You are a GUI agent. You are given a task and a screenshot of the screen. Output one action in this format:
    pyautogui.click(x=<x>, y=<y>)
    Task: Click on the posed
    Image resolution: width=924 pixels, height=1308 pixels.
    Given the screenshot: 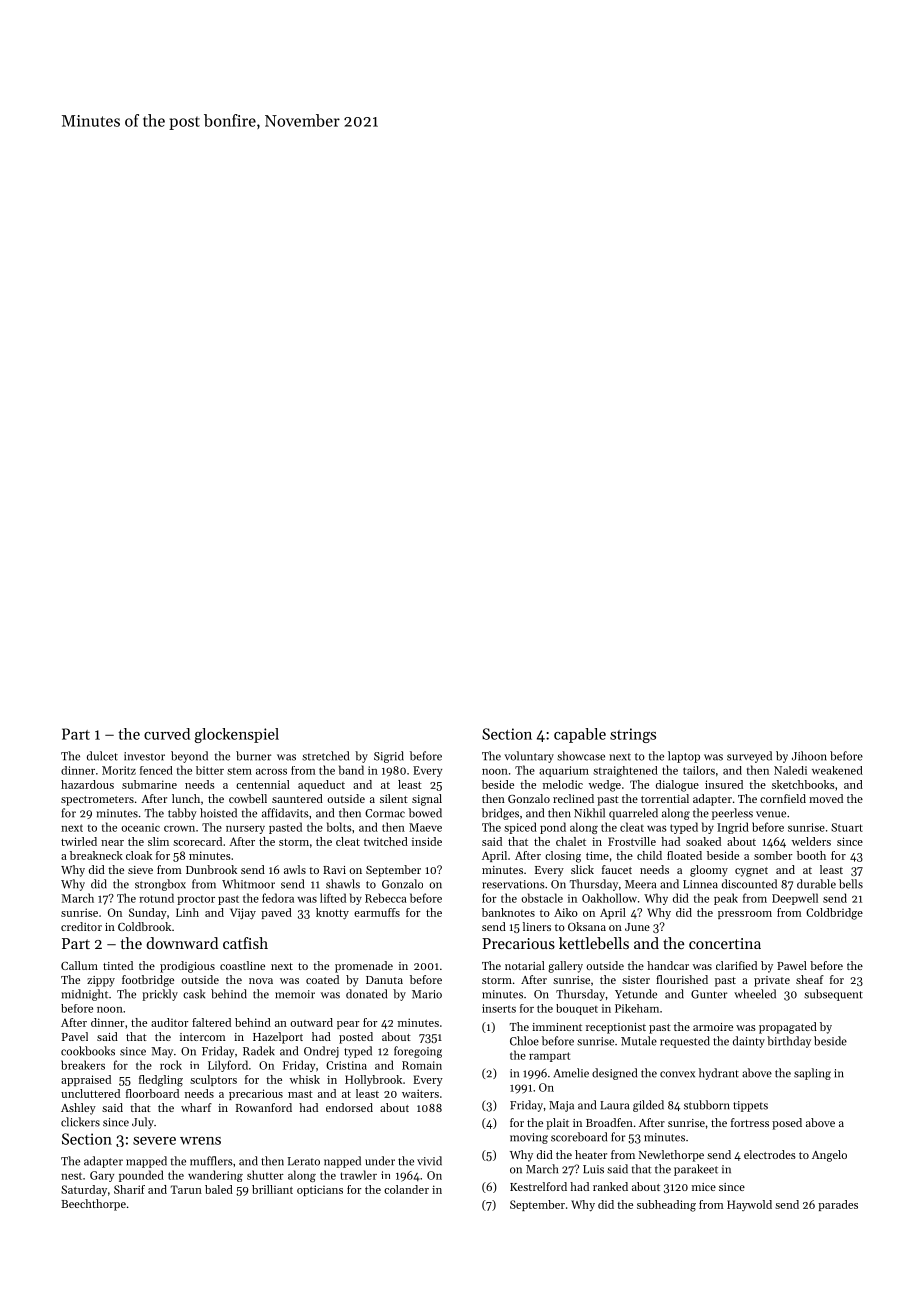 What is the action you would take?
    pyautogui.click(x=787, y=1124)
